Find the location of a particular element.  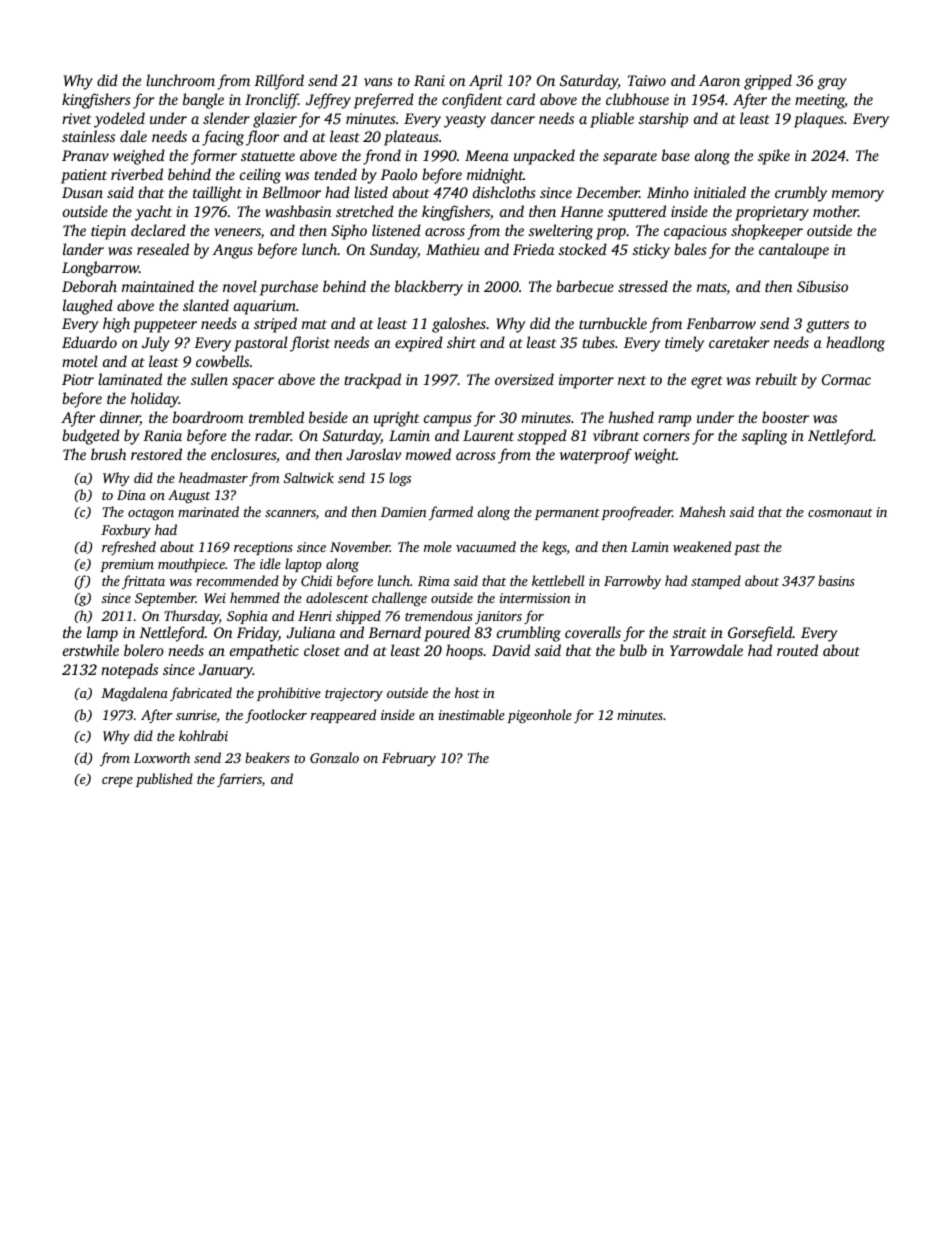

mowed is located at coordinates (428, 454).
